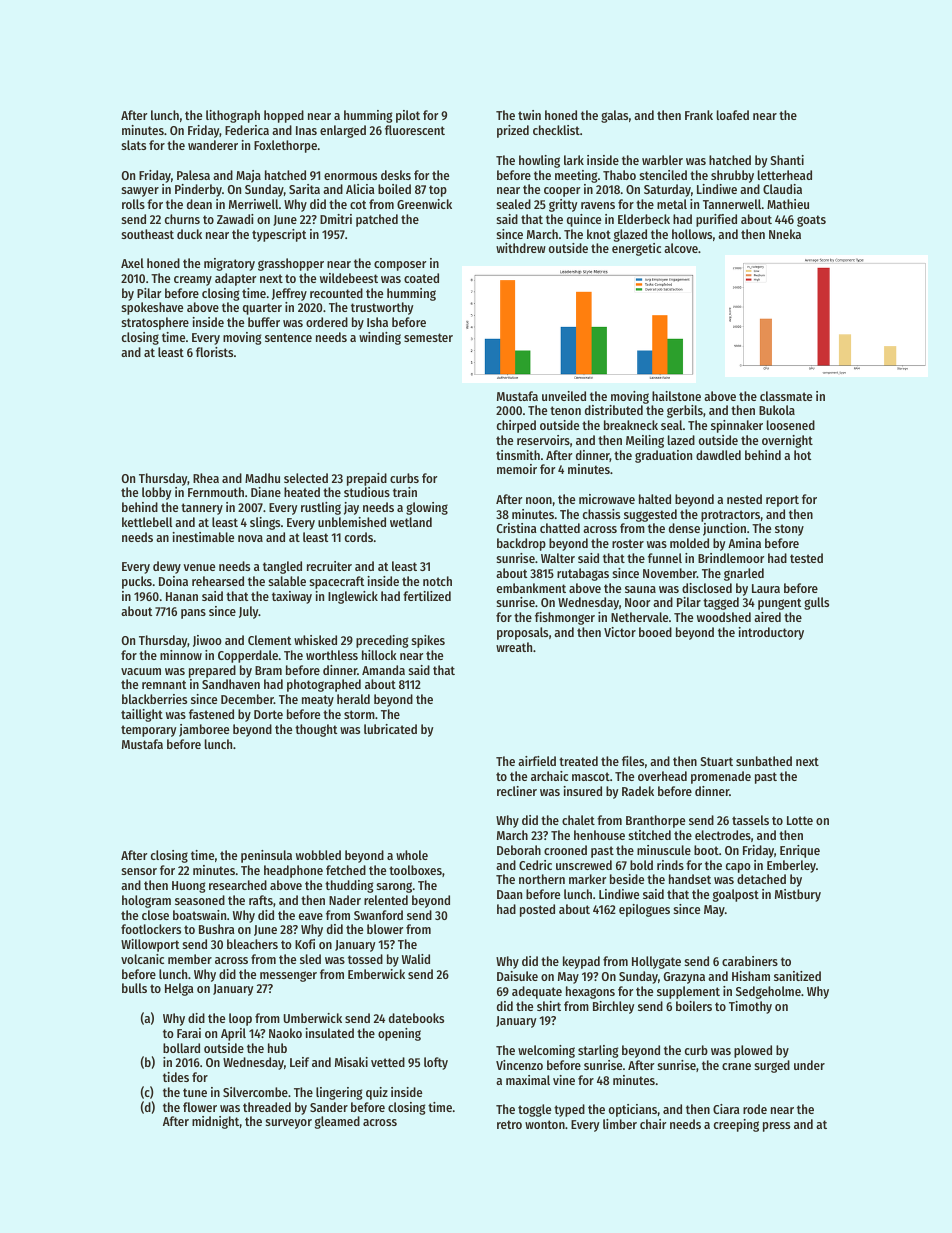  Describe the element at coordinates (549, 1006) in the document. I see `shirt` at that location.
